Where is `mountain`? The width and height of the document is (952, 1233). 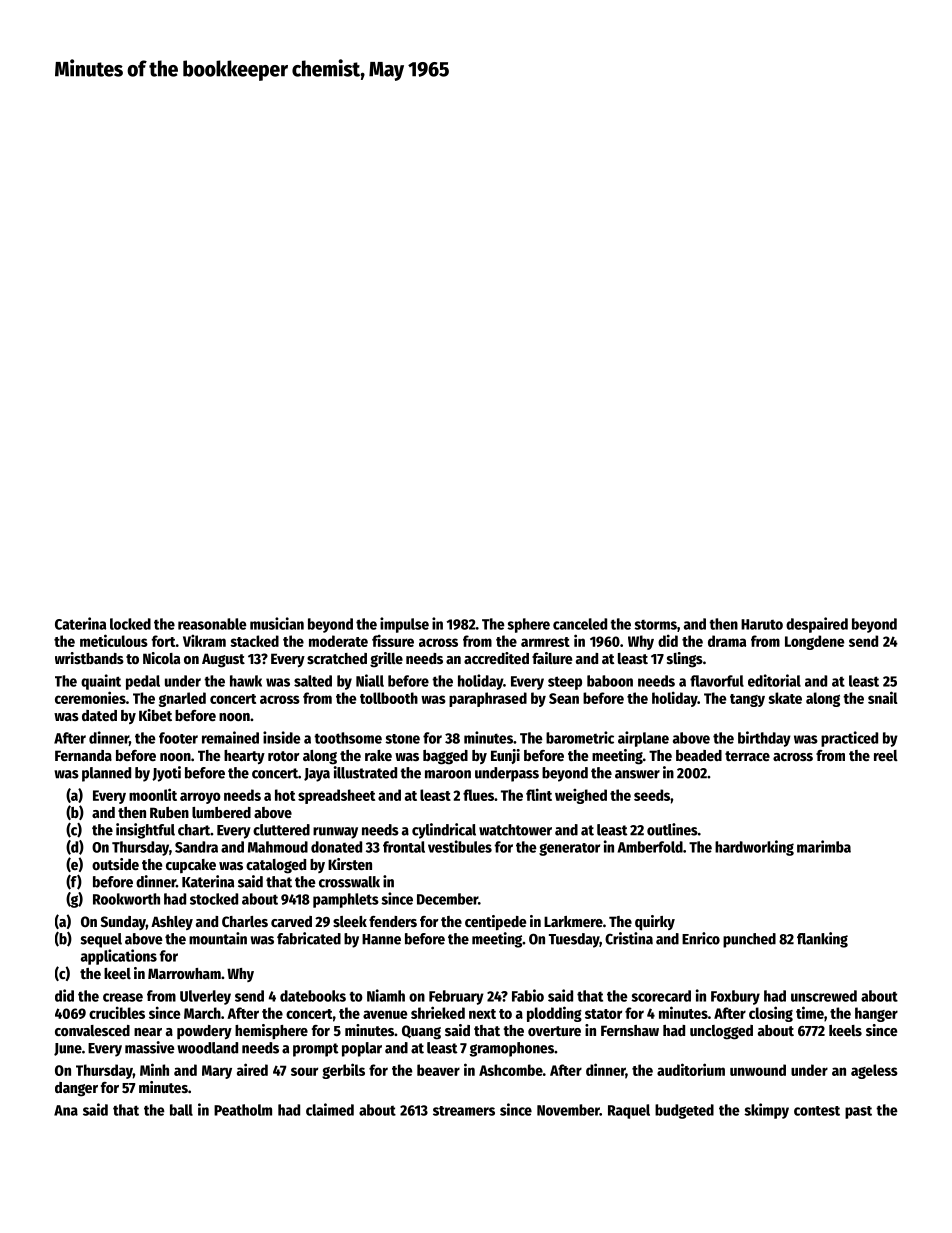
mountain is located at coordinates (218, 938).
